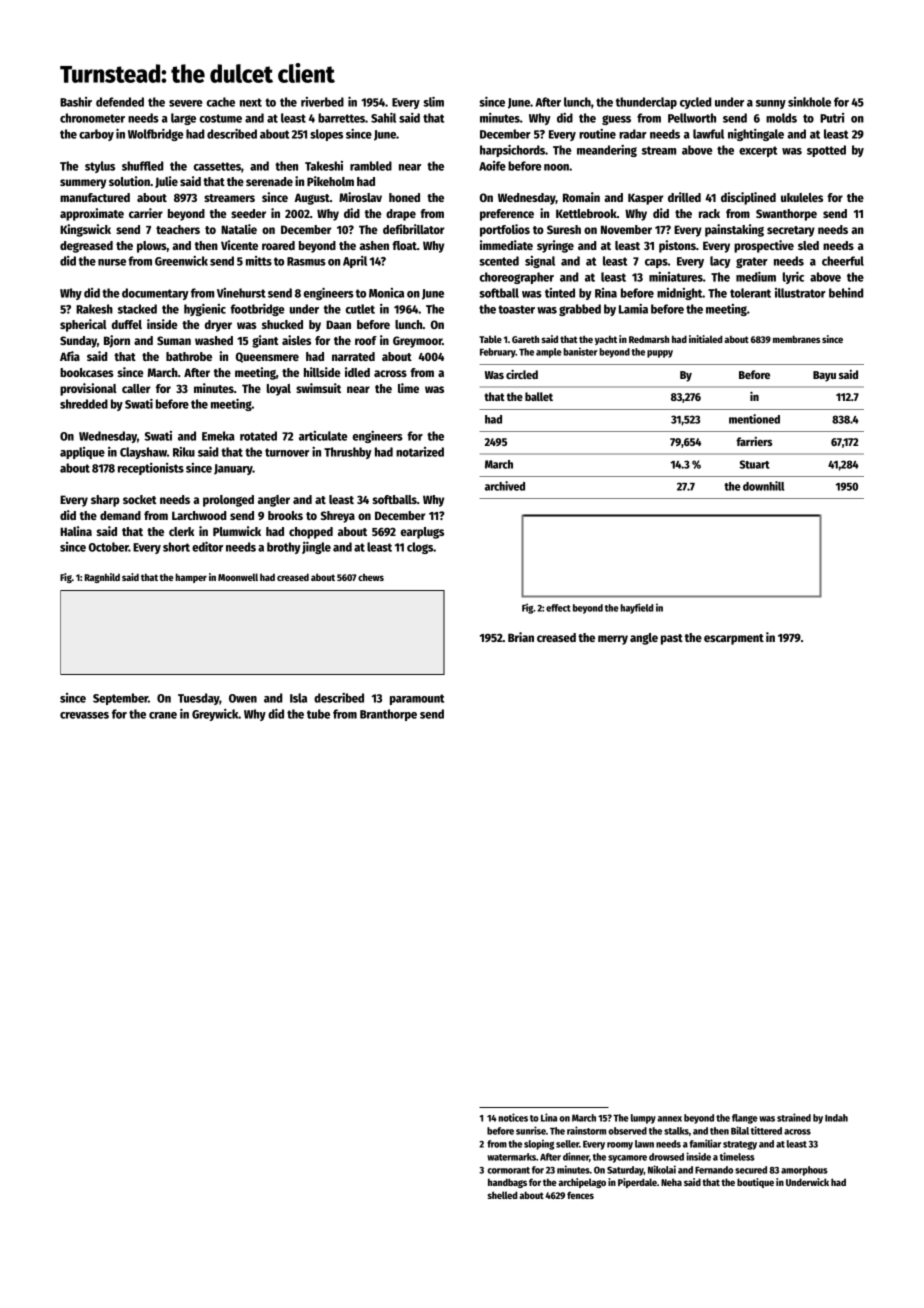 The height and width of the page is (1308, 924). I want to click on downhill, so click(763, 486).
